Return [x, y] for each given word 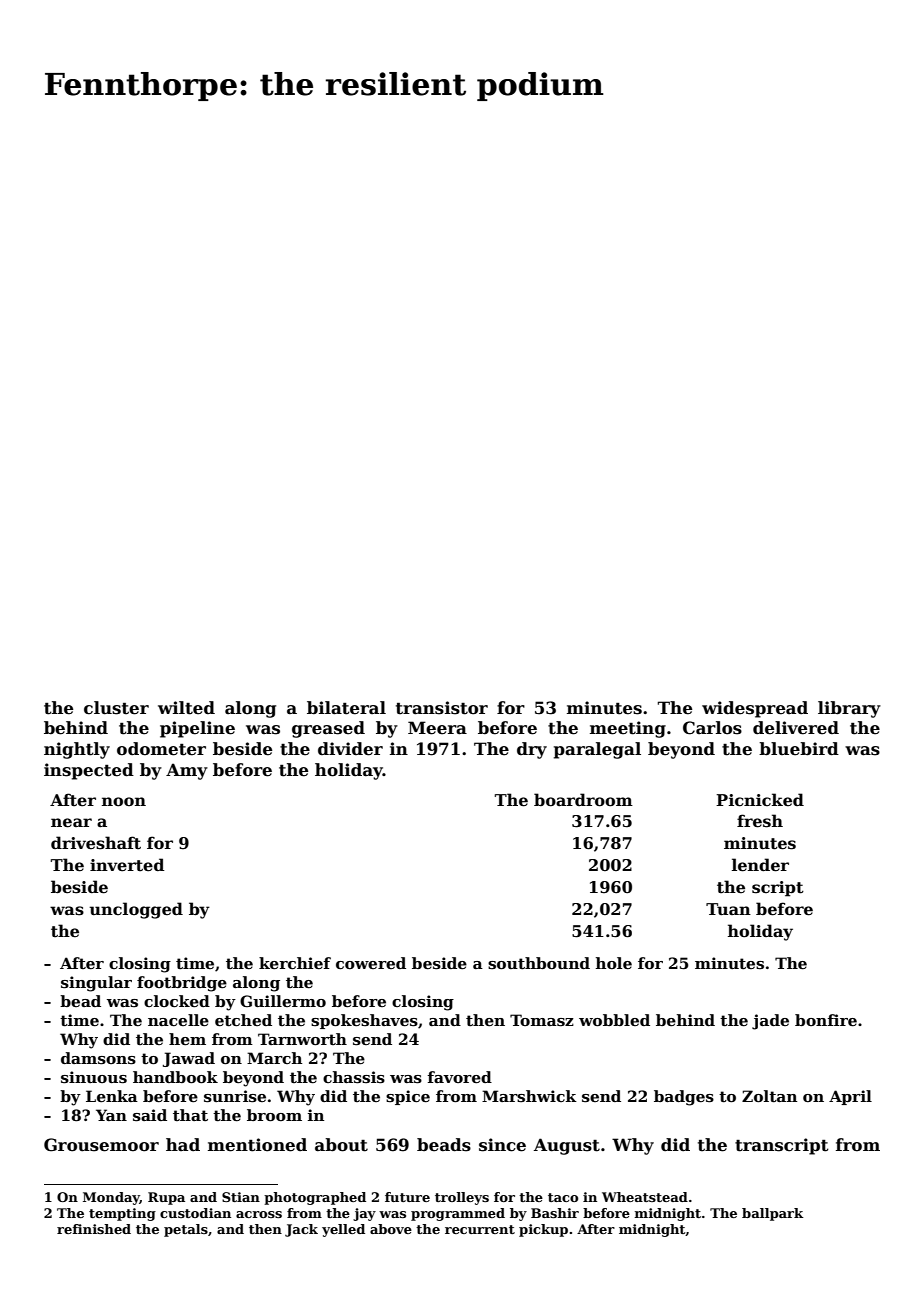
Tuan [728, 909]
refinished [94, 1229]
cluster [116, 708]
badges [684, 1098]
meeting [628, 729]
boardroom [583, 800]
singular [96, 984]
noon [124, 802]
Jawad [189, 1059]
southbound [539, 963]
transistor [442, 708]
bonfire [826, 1020]
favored [459, 1077]
